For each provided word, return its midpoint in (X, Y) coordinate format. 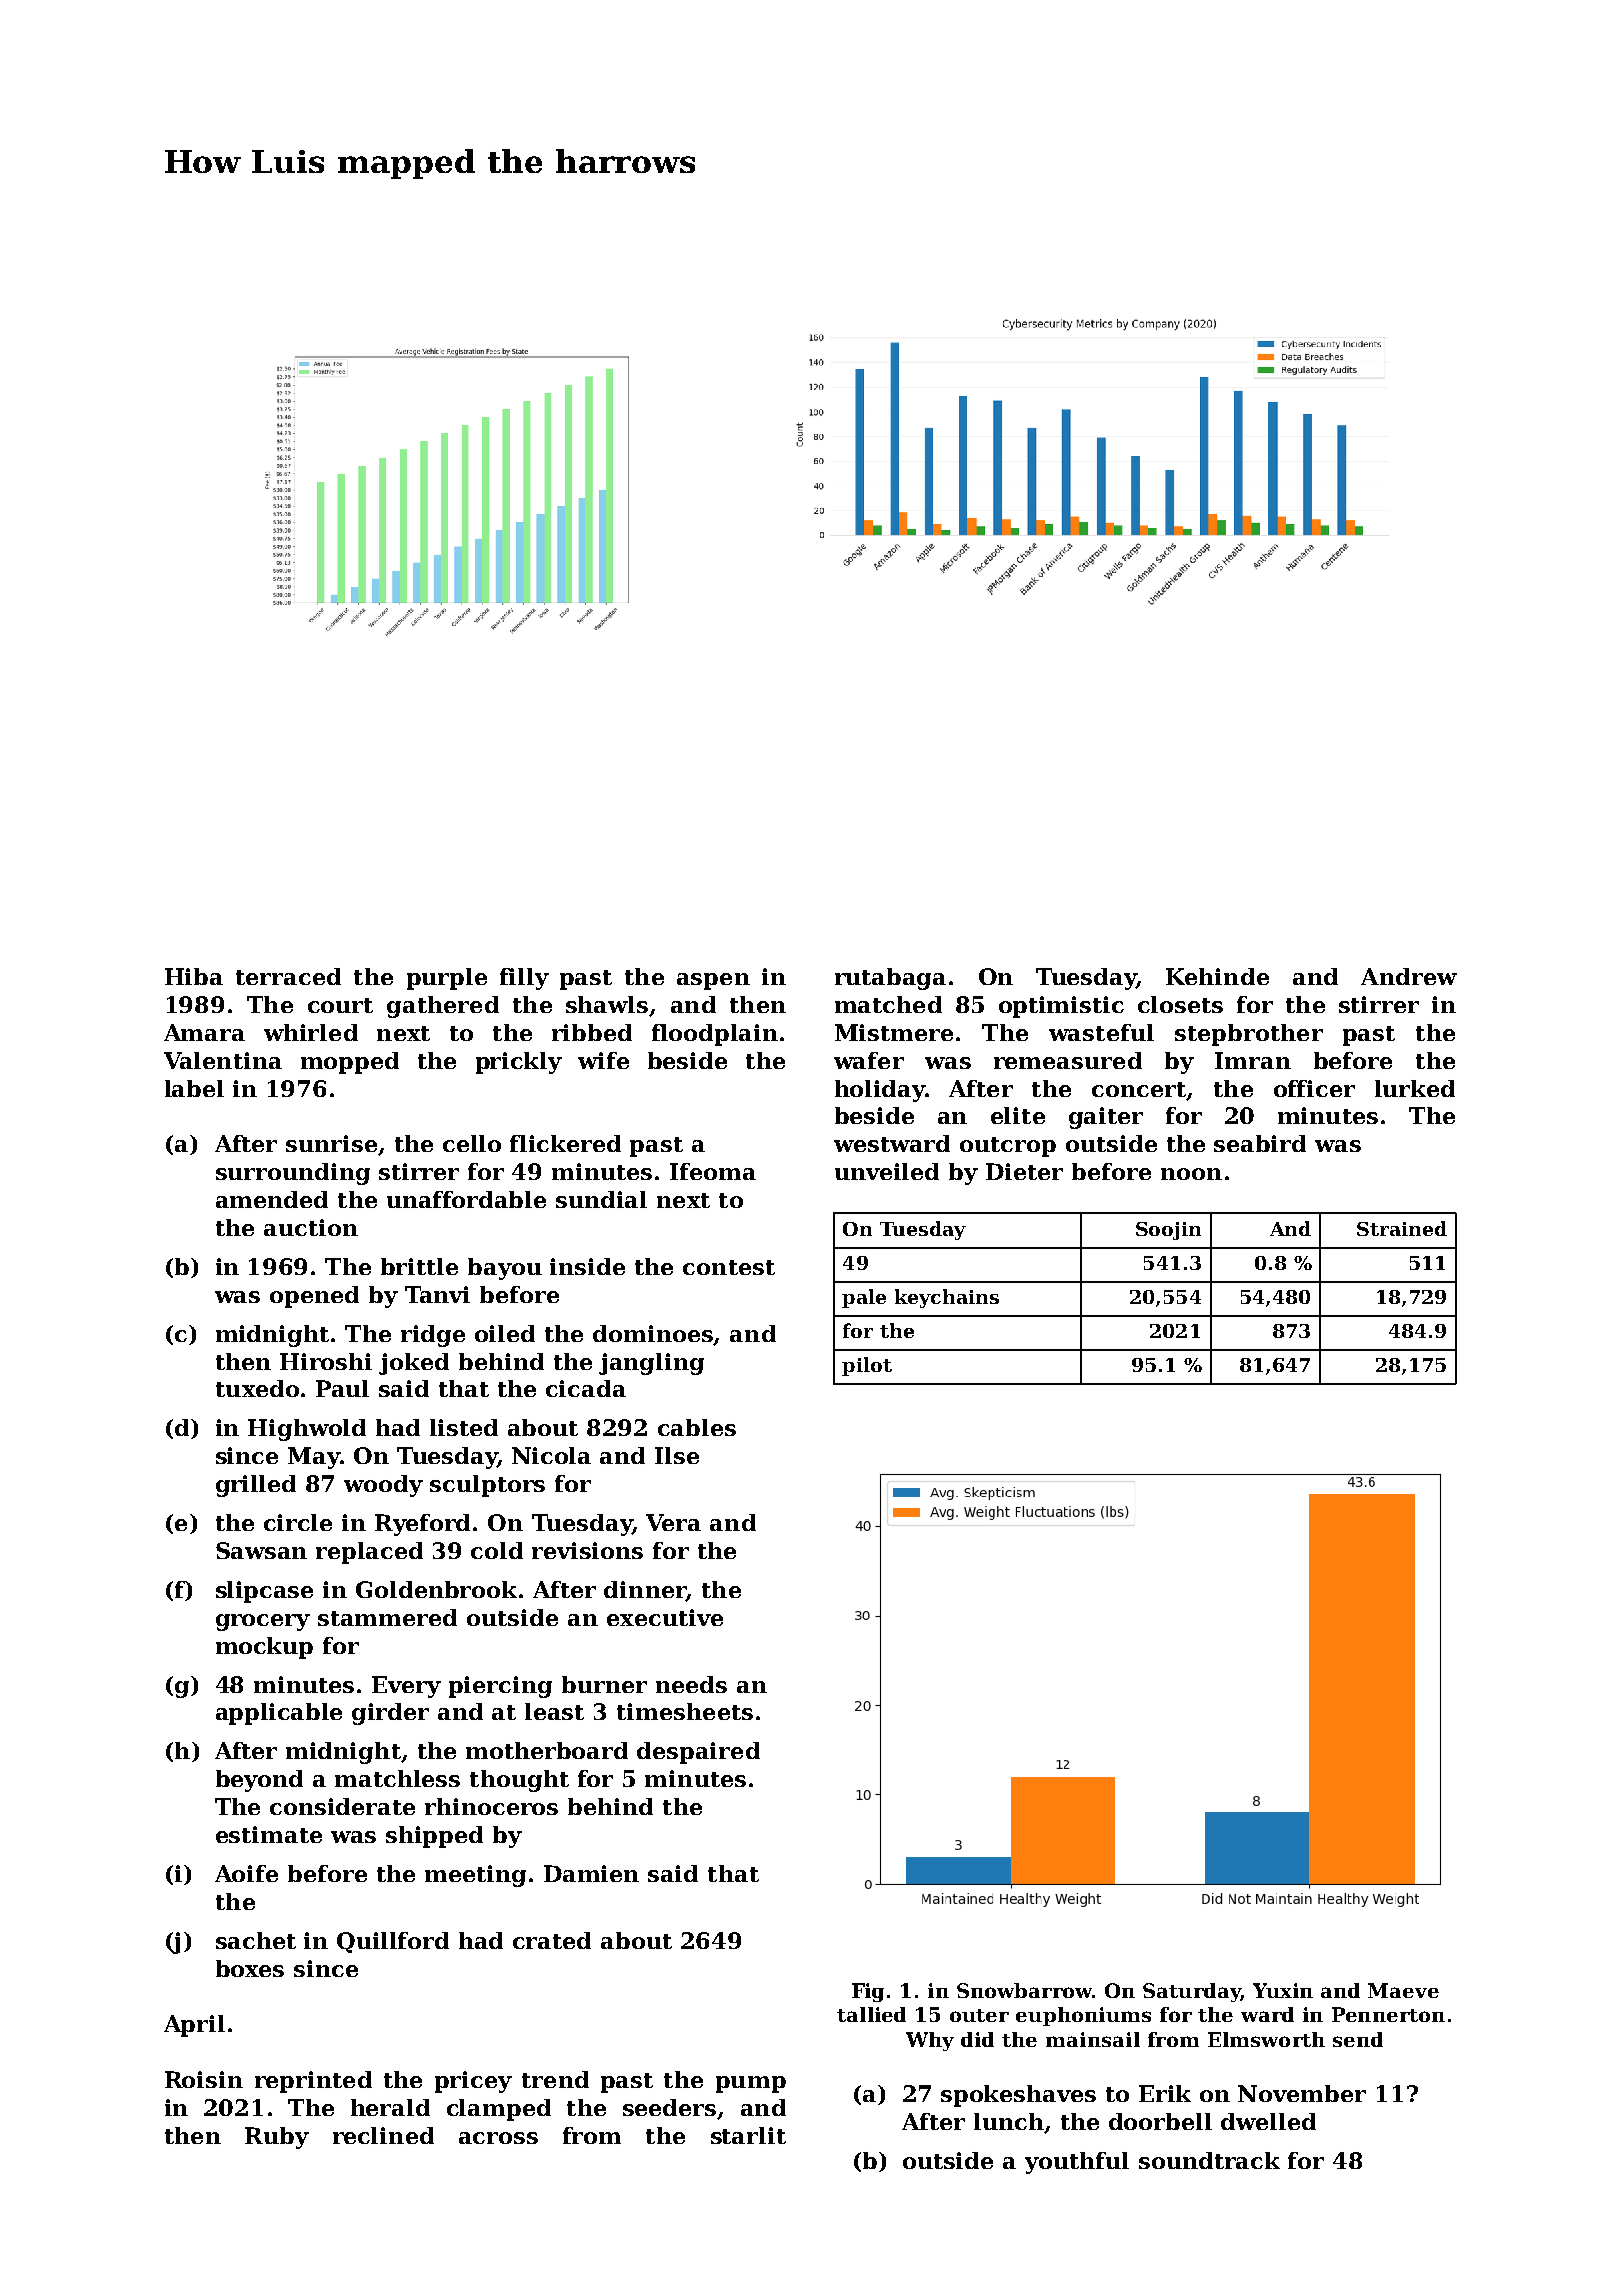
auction (311, 1227)
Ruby (277, 2138)
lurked (1415, 1088)
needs (691, 1684)
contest (729, 1267)
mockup (264, 1648)
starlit (748, 2135)
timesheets (685, 1711)
